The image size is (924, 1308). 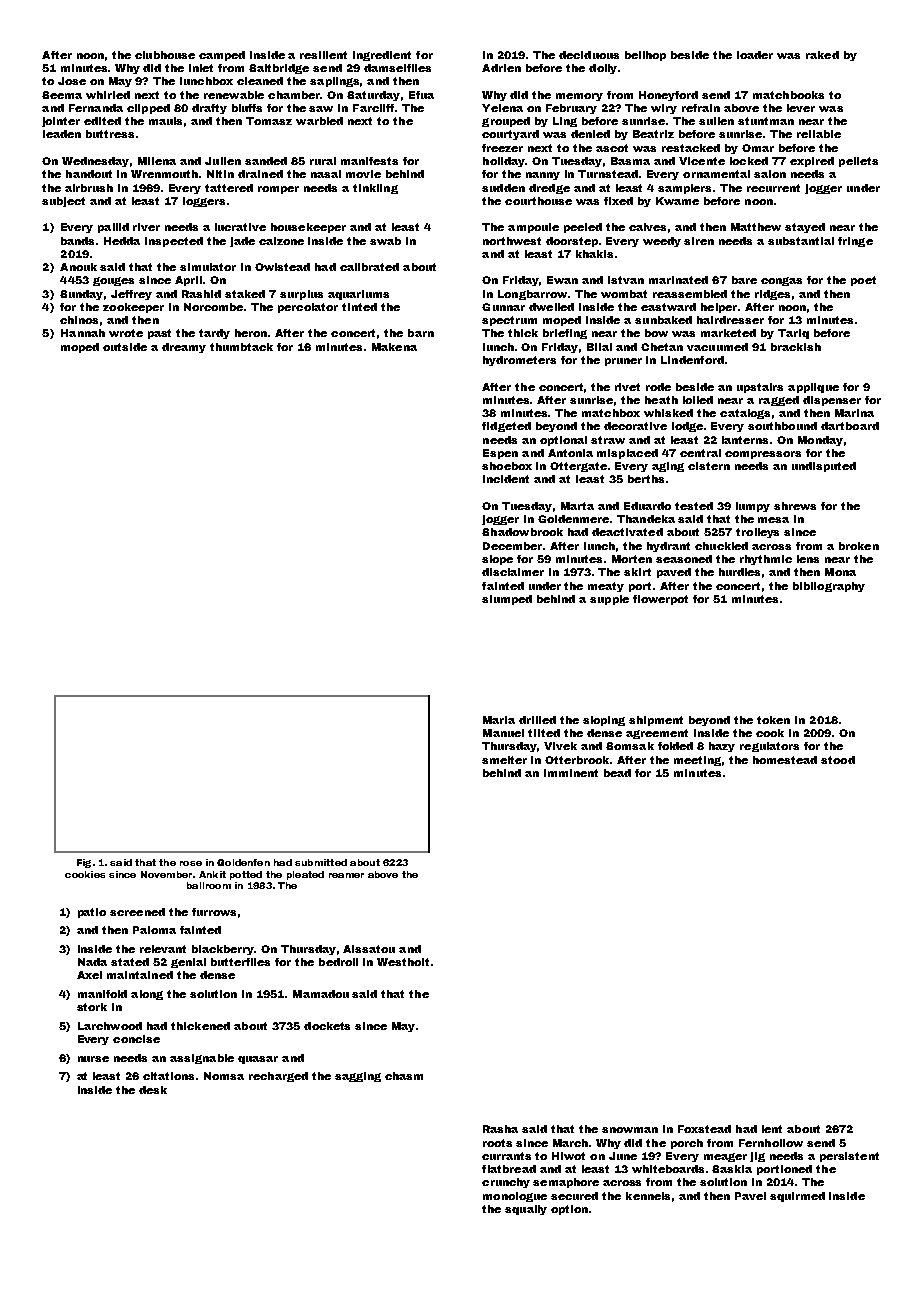 What do you see at coordinates (808, 559) in the page?
I see `lens` at bounding box center [808, 559].
